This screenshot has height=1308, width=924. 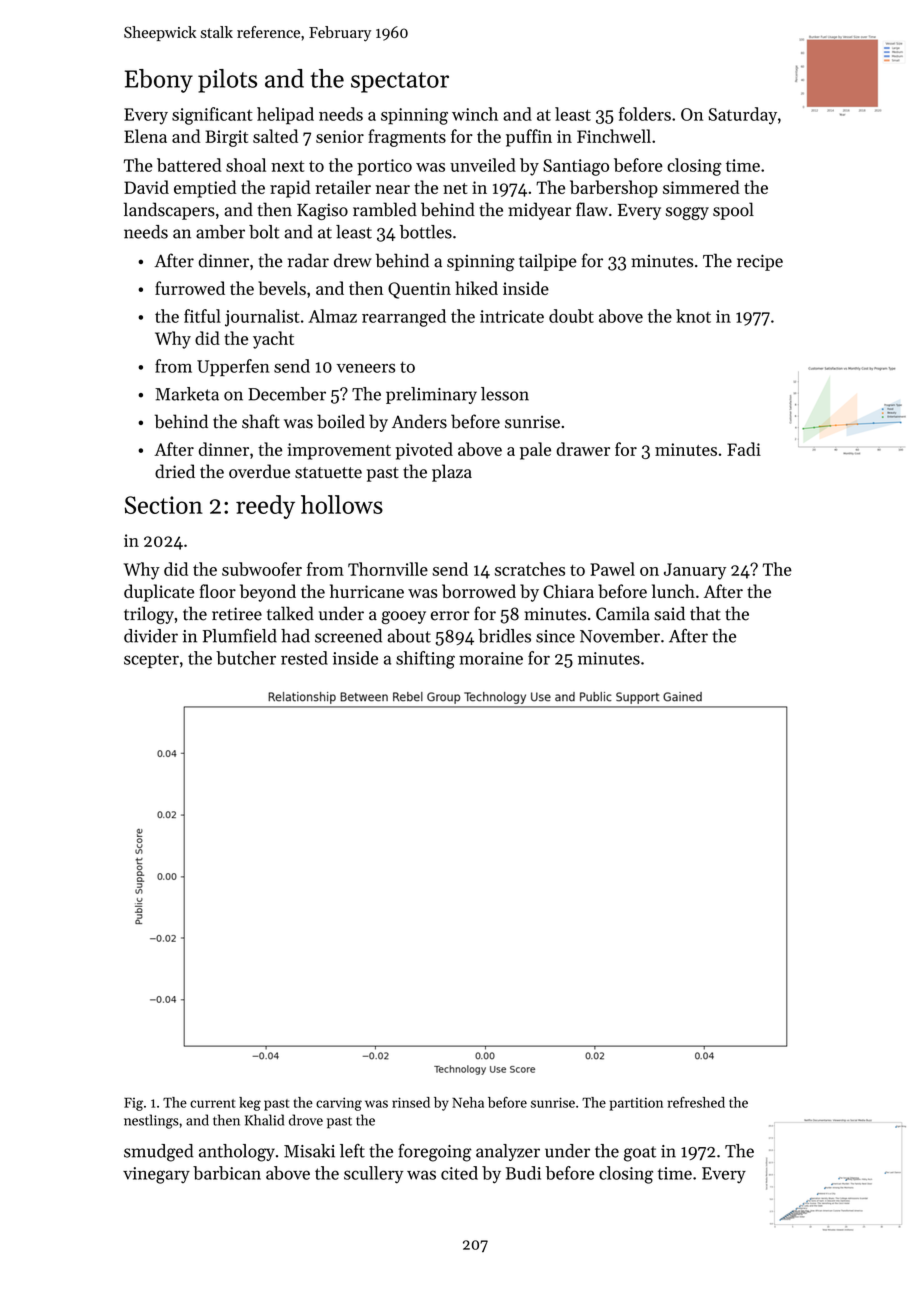 I want to click on that, so click(x=705, y=613).
